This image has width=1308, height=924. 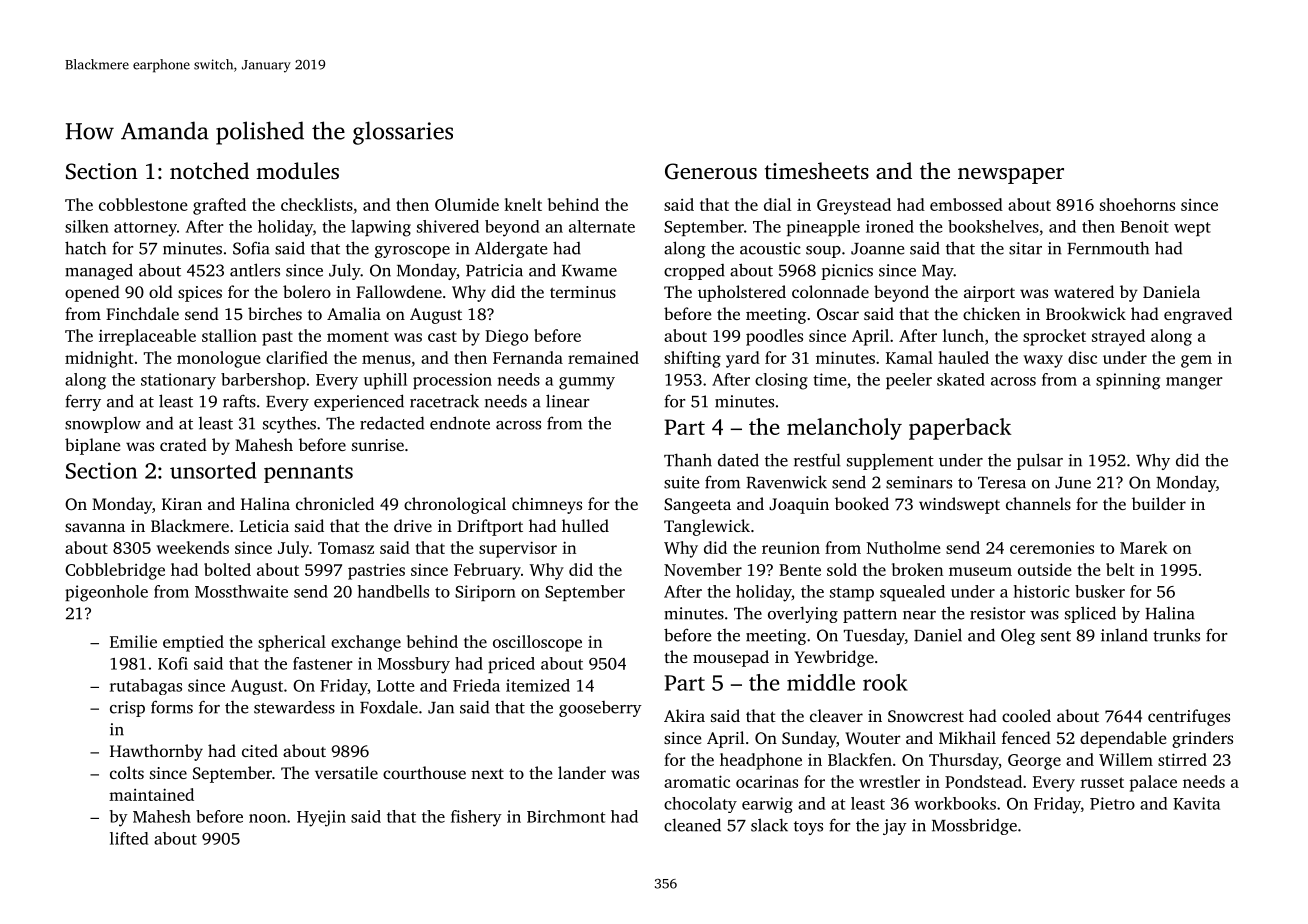 I want to click on cobblestone, so click(x=143, y=204).
